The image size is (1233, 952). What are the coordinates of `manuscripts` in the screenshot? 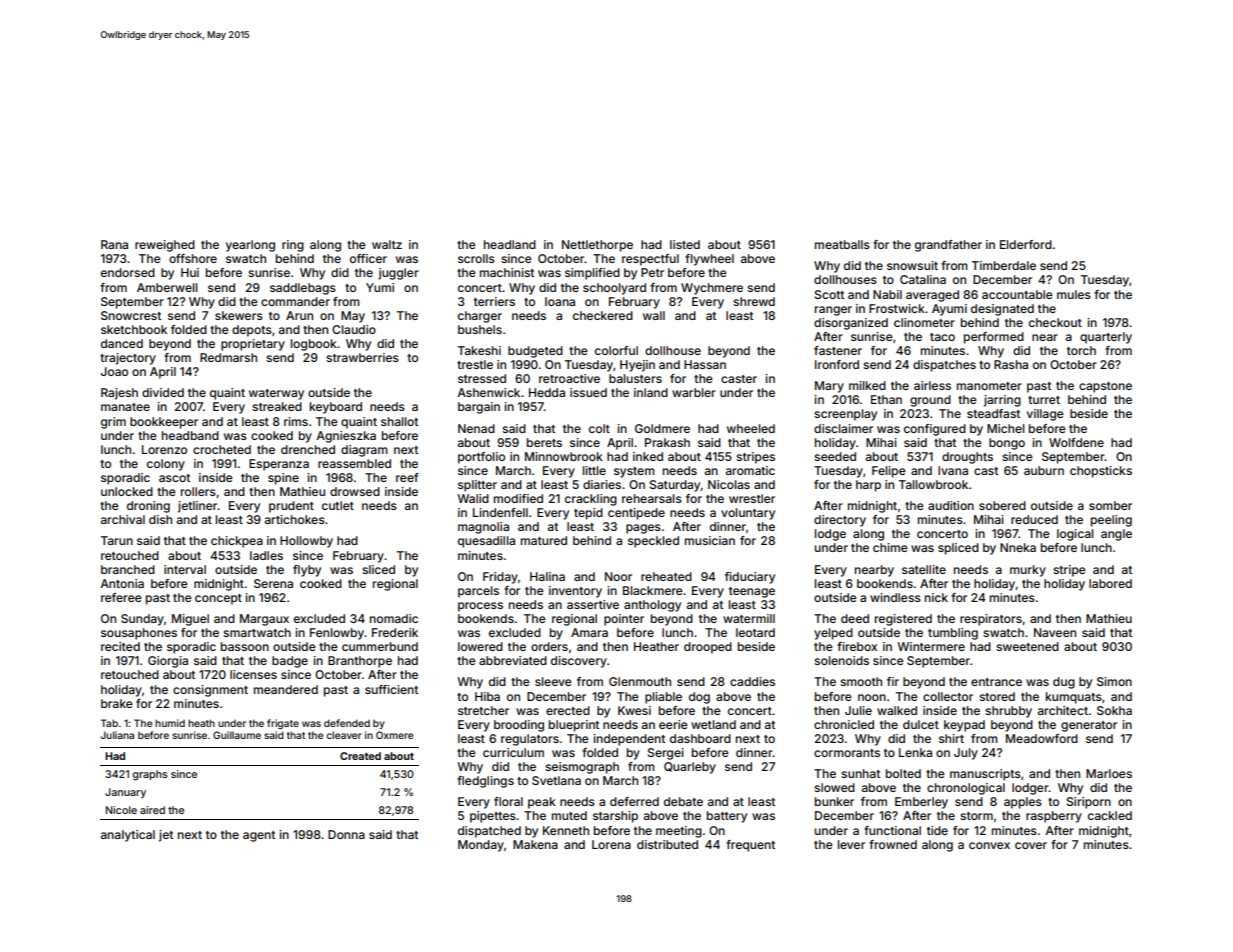 It's located at (985, 775).
